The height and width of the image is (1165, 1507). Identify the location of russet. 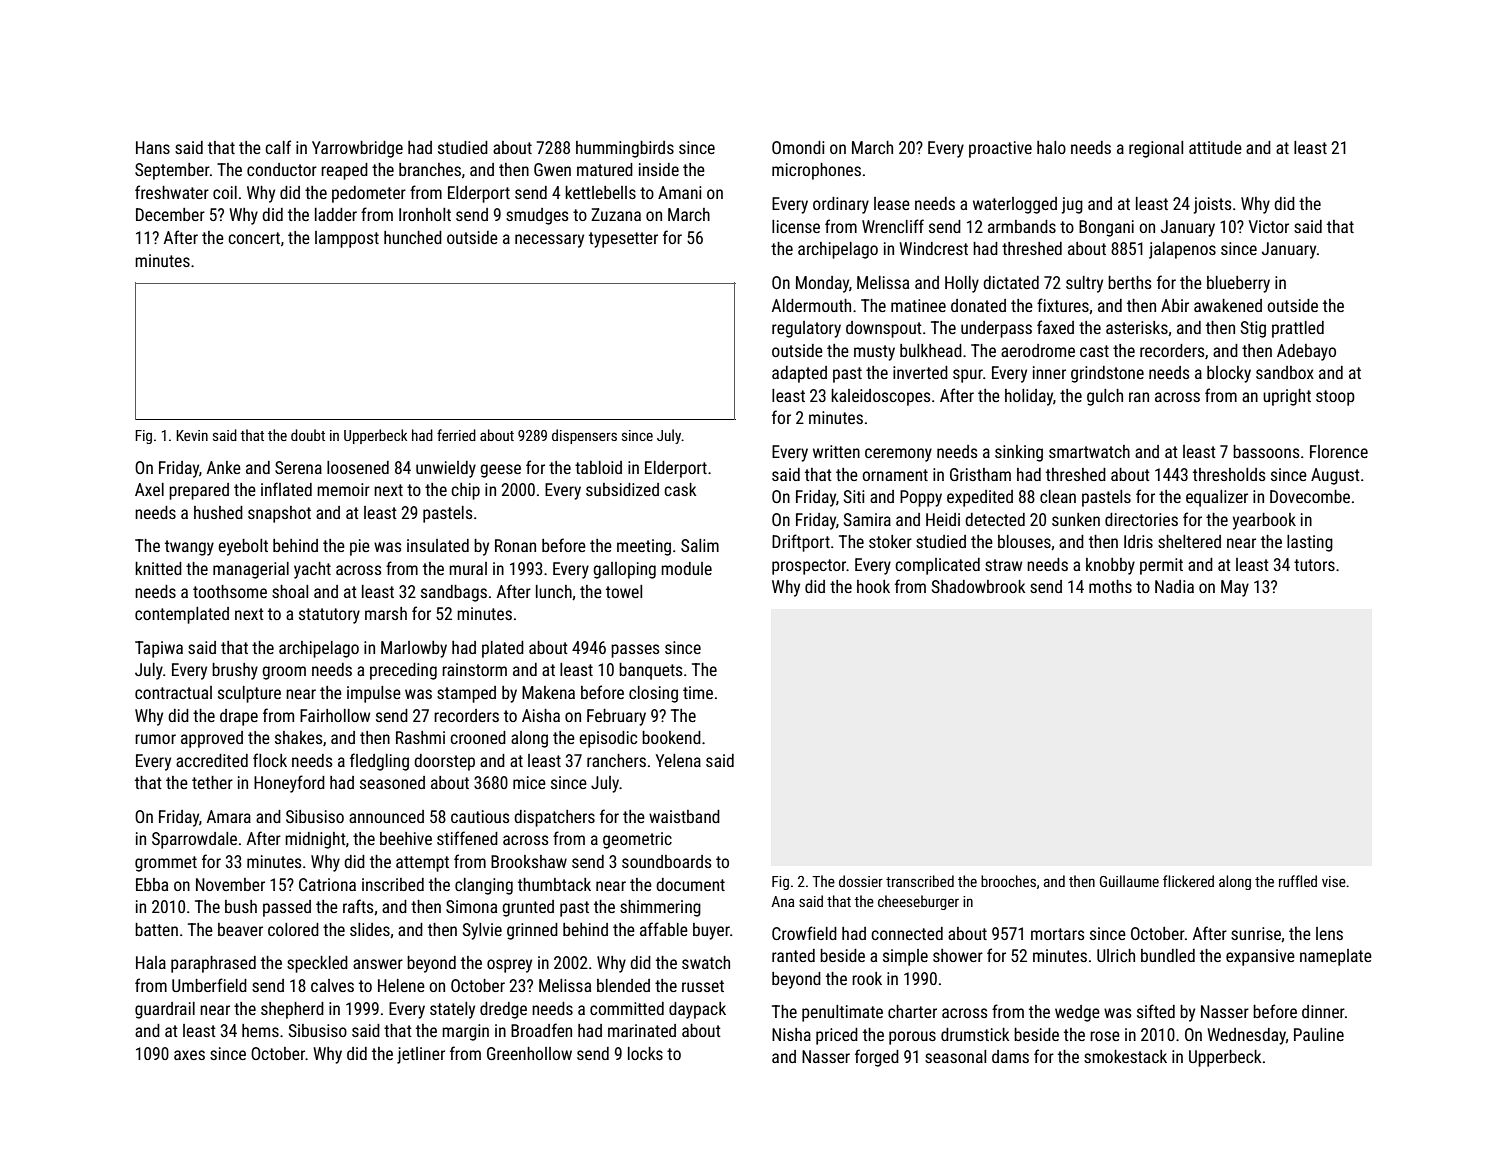
(703, 986).
